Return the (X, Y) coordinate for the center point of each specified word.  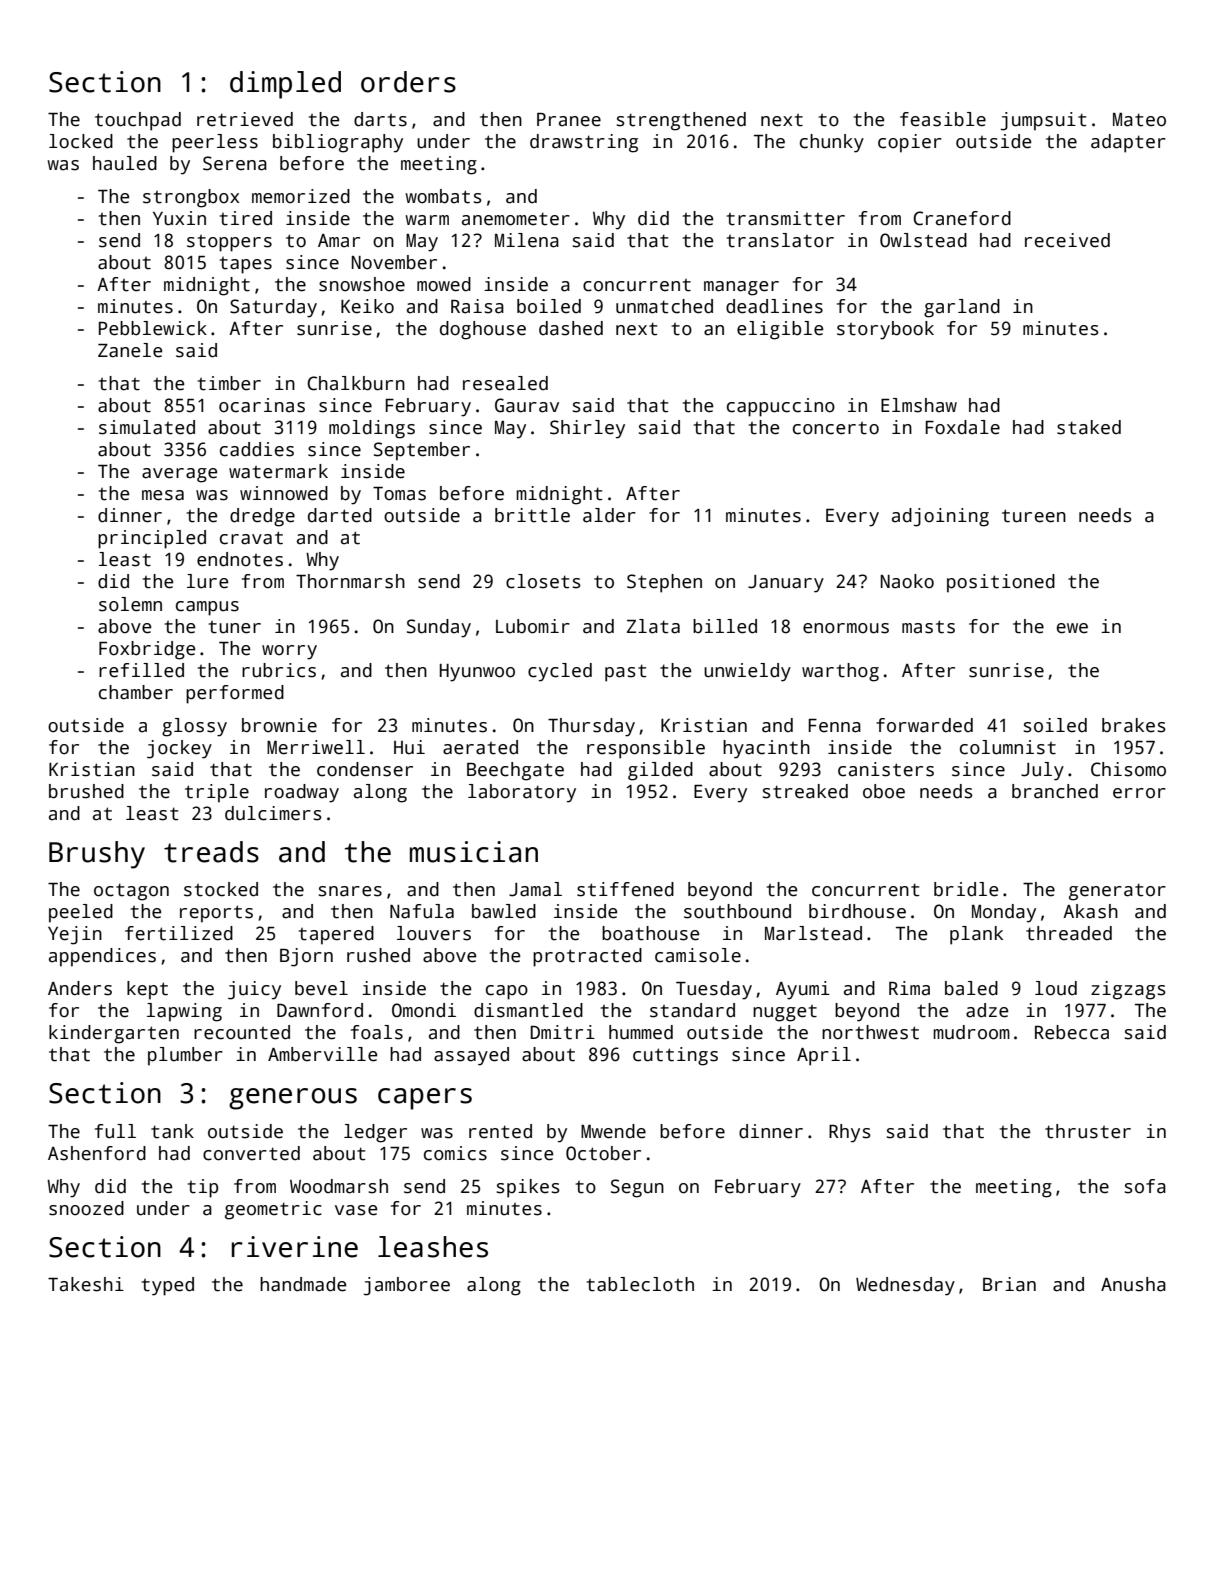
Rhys (850, 1133)
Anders (80, 988)
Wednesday (905, 1286)
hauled (125, 163)
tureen (1034, 516)
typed (167, 1286)
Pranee (569, 120)
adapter (1128, 143)
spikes (528, 1188)
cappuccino (781, 407)
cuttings (675, 1056)
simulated (147, 427)
